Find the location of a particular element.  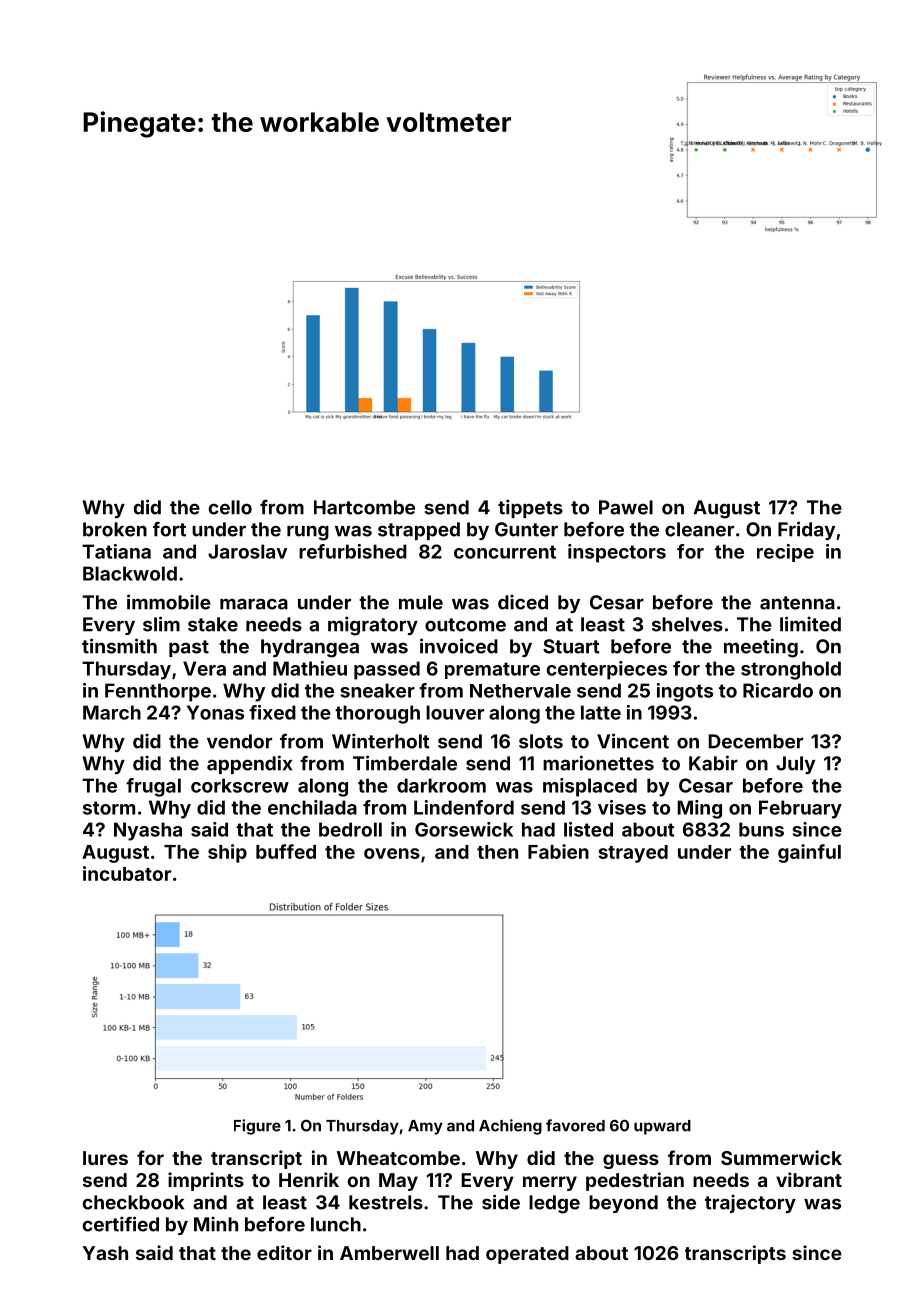

then is located at coordinates (497, 852).
